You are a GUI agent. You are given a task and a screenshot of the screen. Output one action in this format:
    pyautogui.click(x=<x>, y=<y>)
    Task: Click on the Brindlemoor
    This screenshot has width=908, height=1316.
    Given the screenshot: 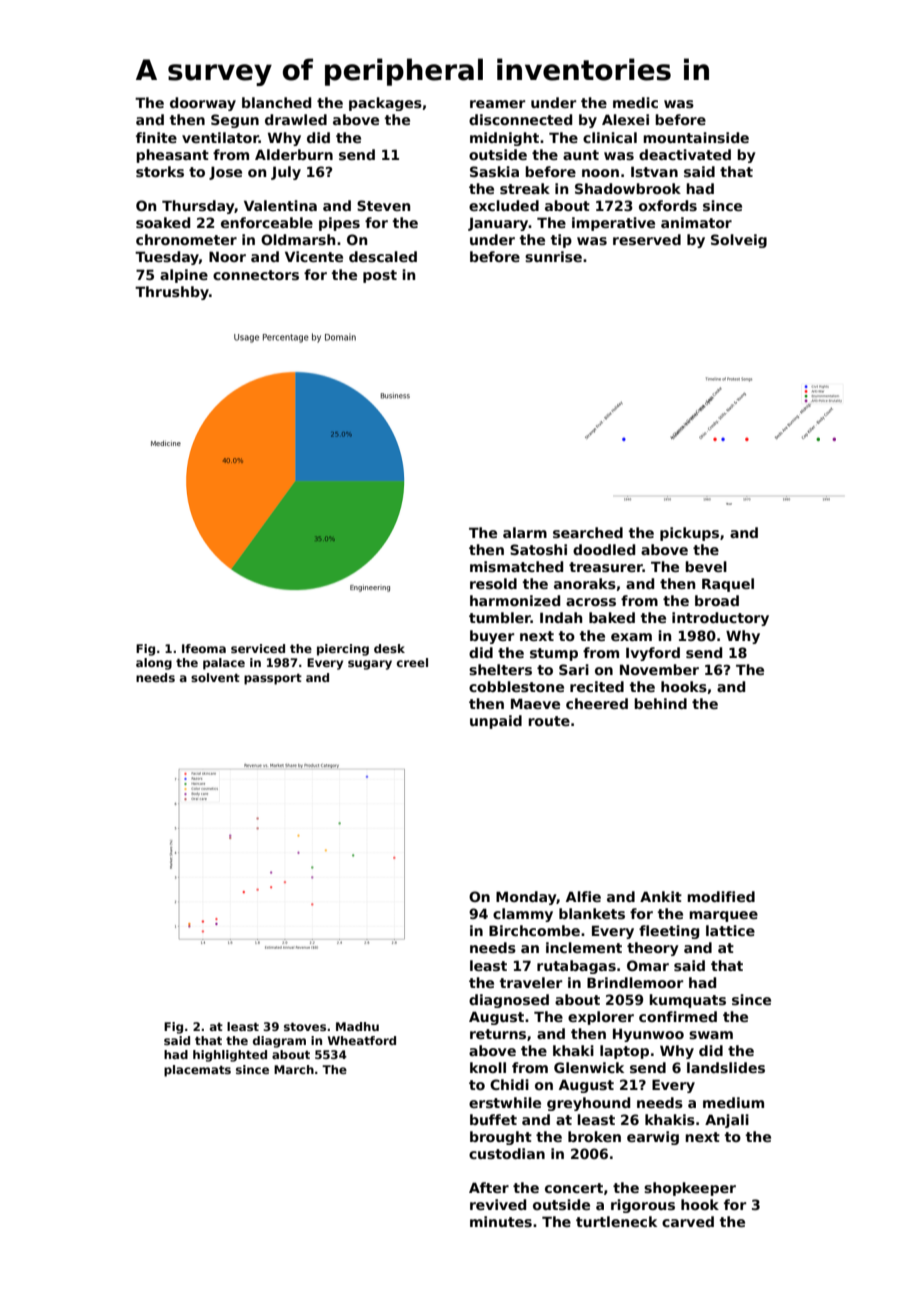 What is the action you would take?
    pyautogui.click(x=635, y=982)
